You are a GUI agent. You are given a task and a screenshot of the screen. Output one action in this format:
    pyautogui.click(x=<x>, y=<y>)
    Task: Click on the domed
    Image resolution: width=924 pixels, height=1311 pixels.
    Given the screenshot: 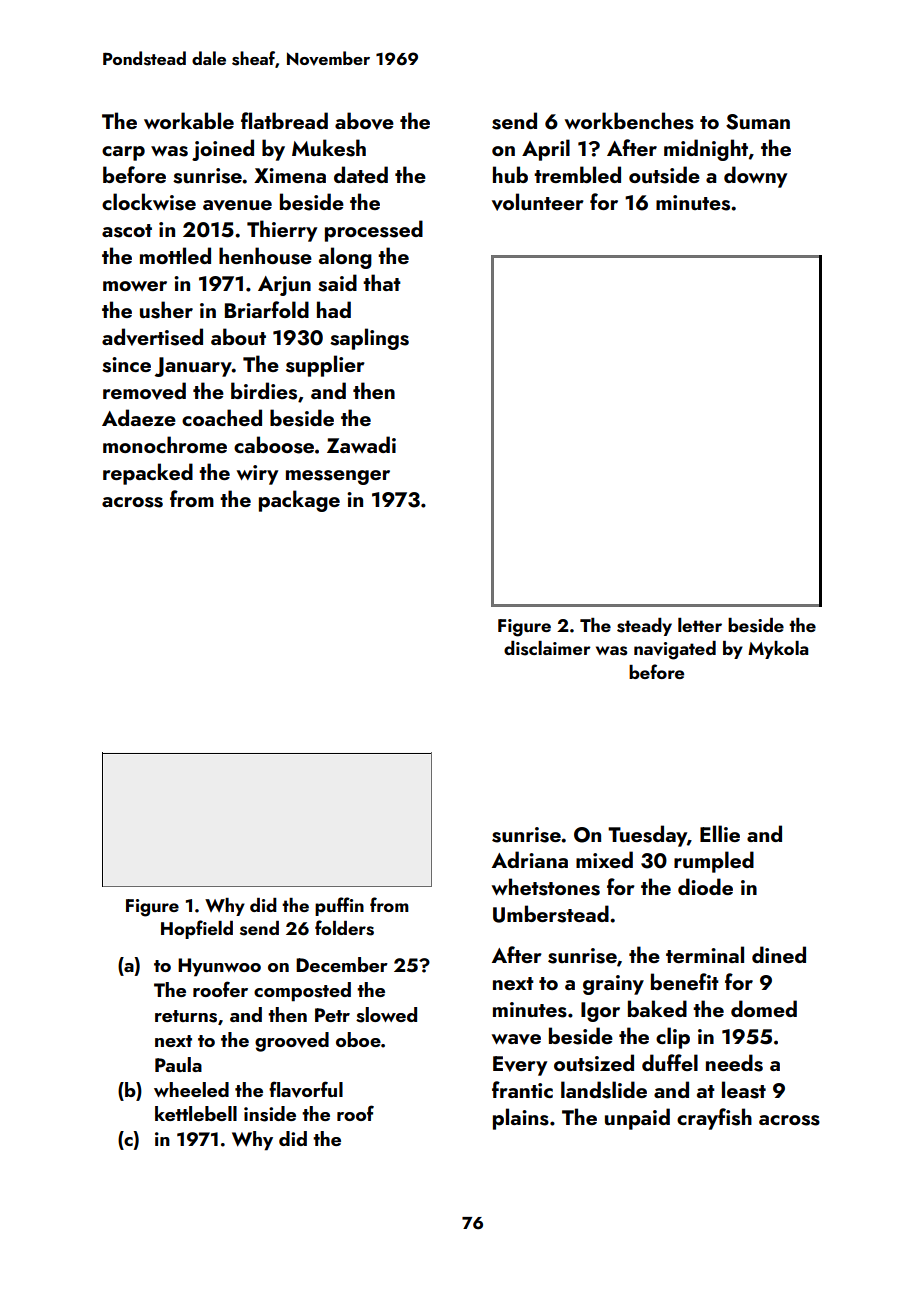 What is the action you would take?
    pyautogui.click(x=764, y=1008)
